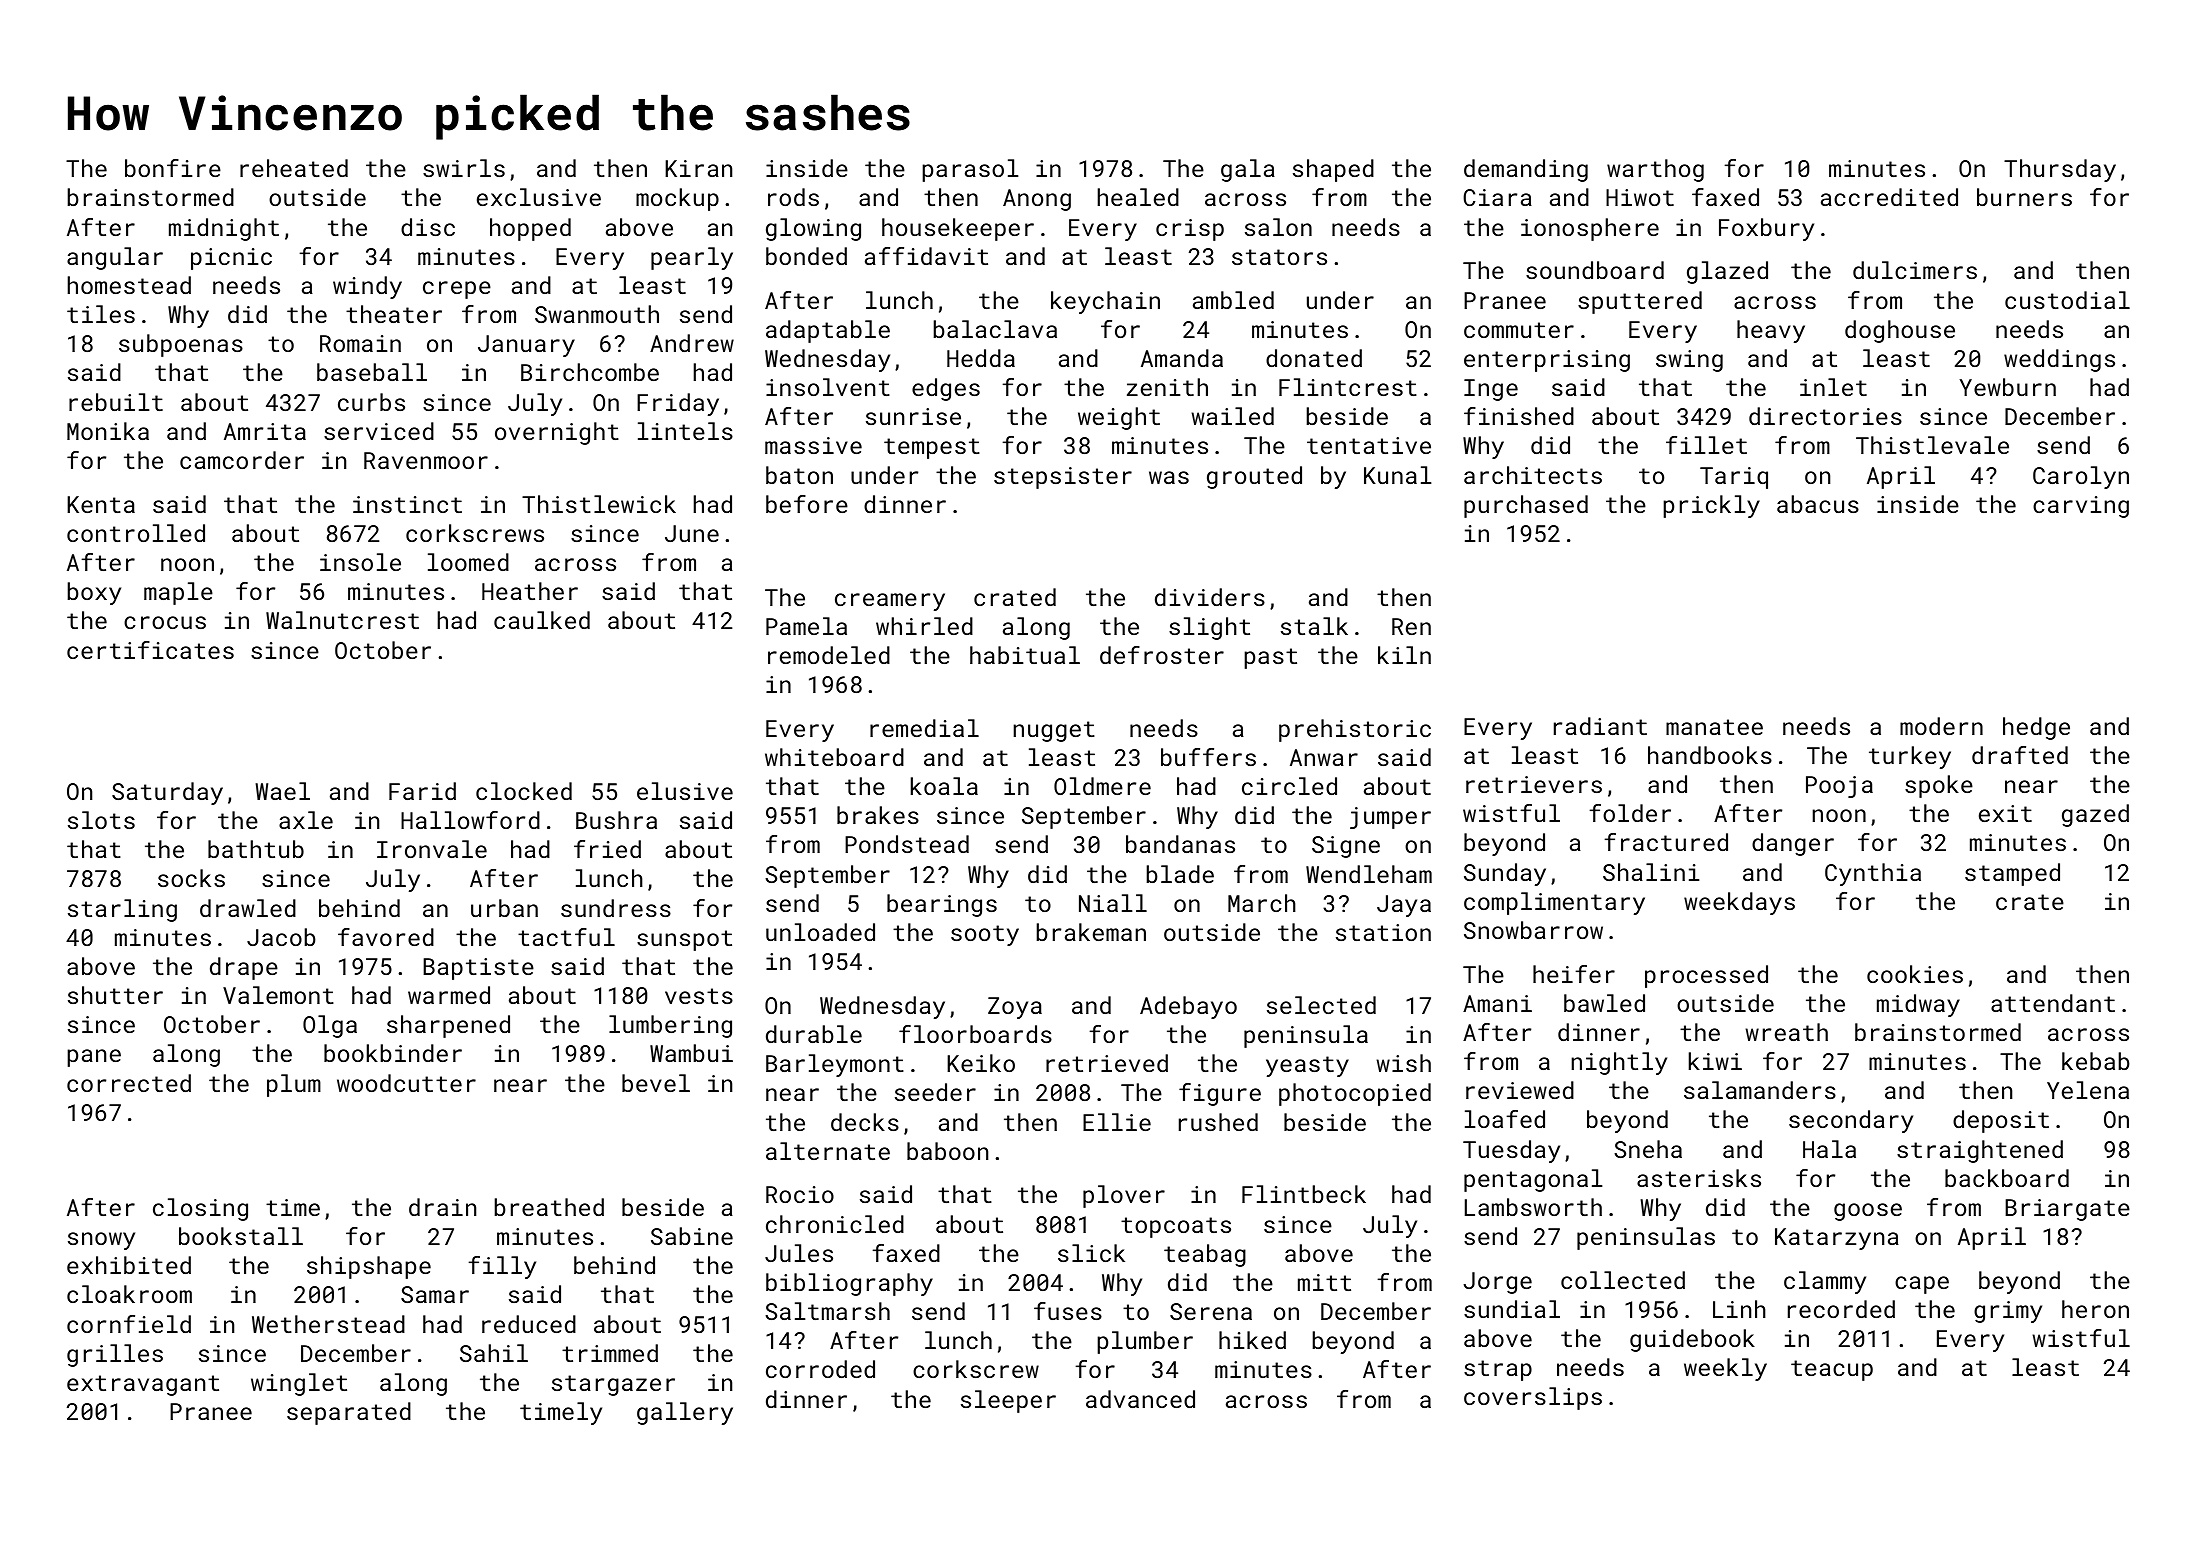 Image resolution: width=2197 pixels, height=1553 pixels. I want to click on balaclava, so click(995, 329).
